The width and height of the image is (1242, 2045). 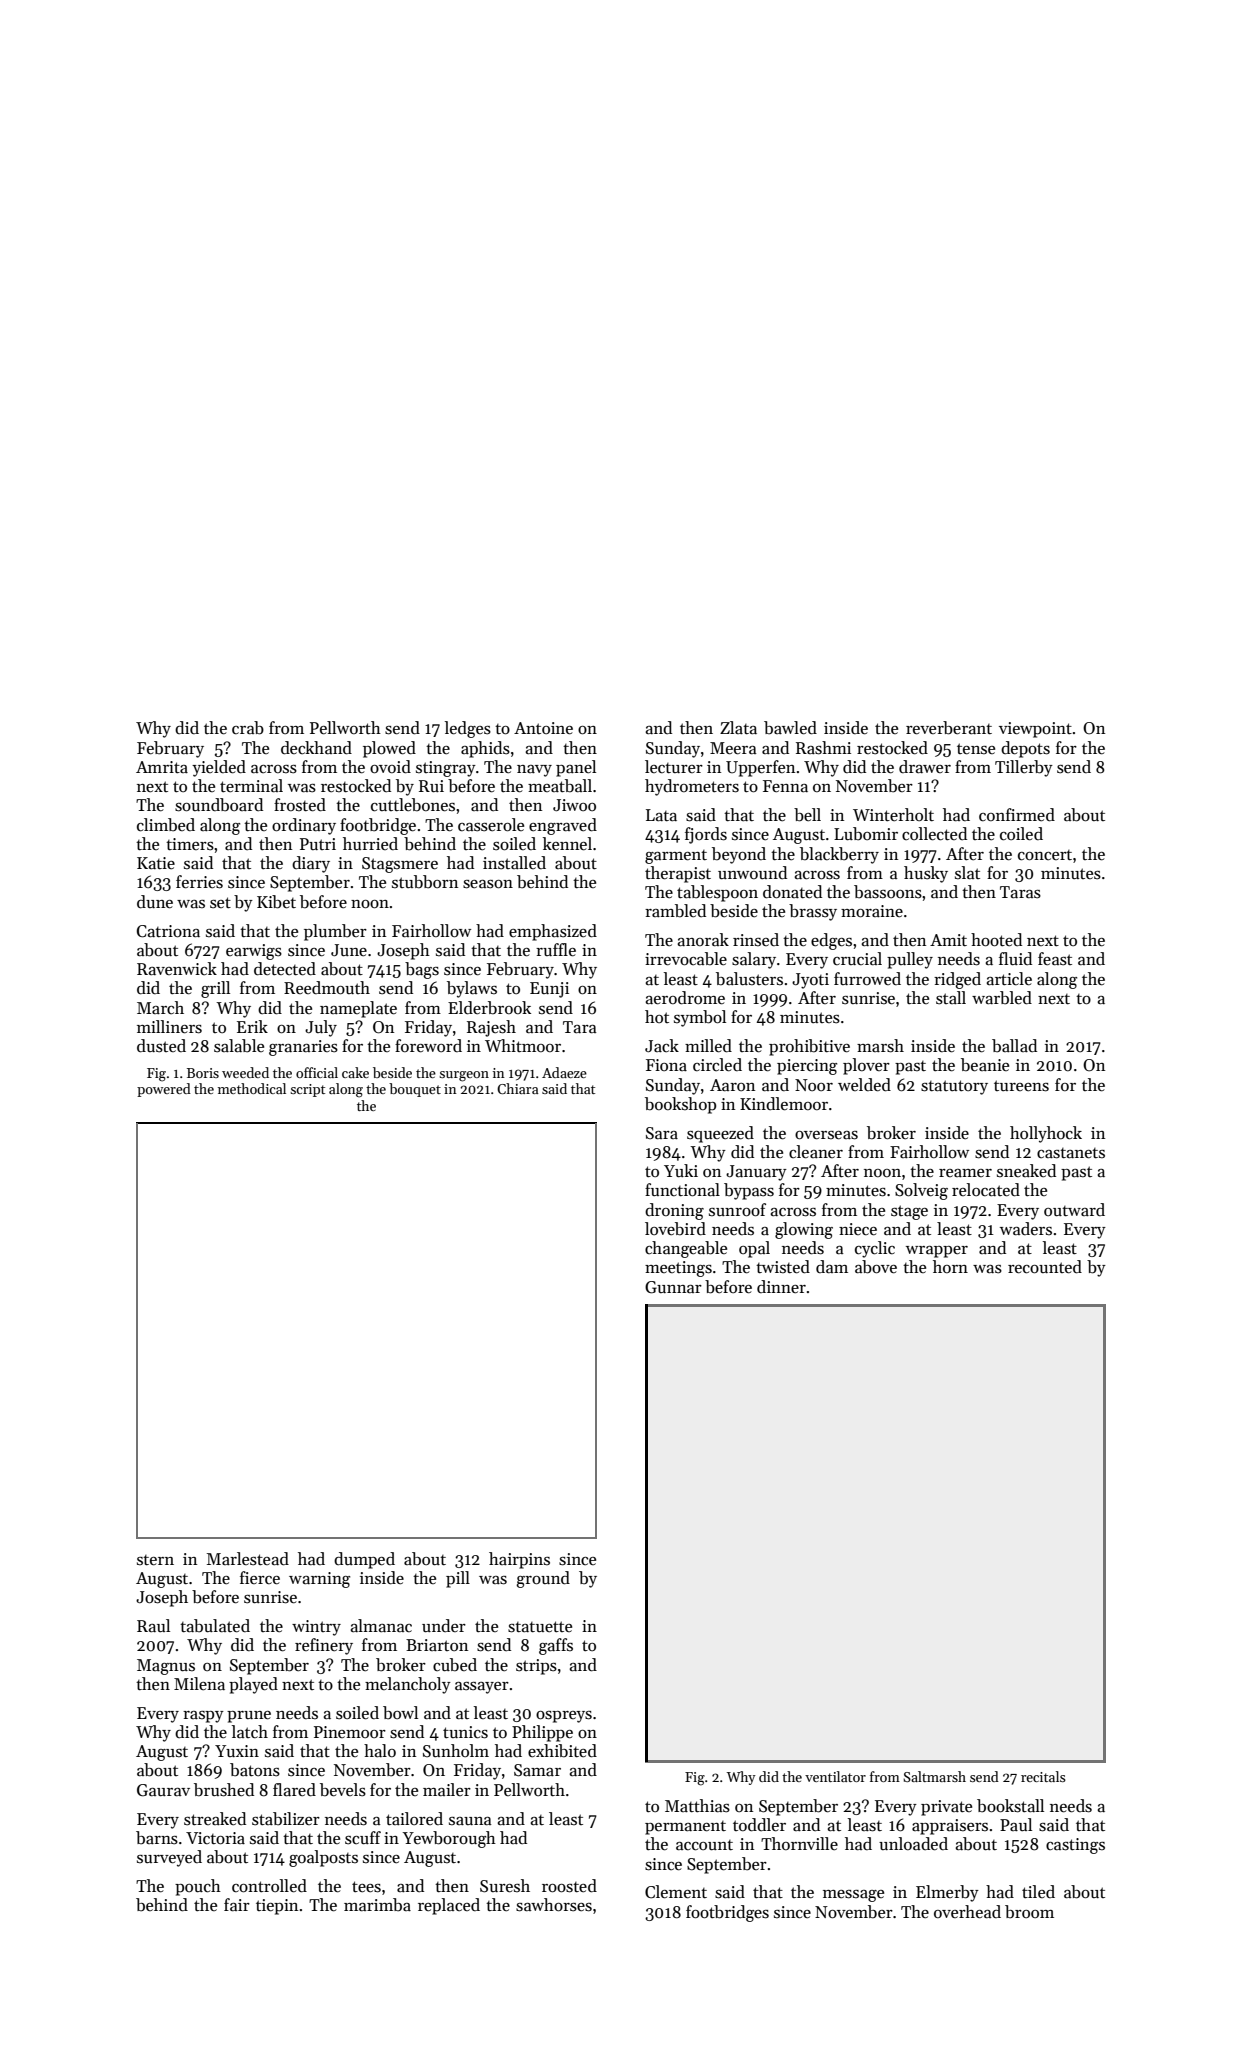 I want to click on ordinary, so click(x=304, y=826).
